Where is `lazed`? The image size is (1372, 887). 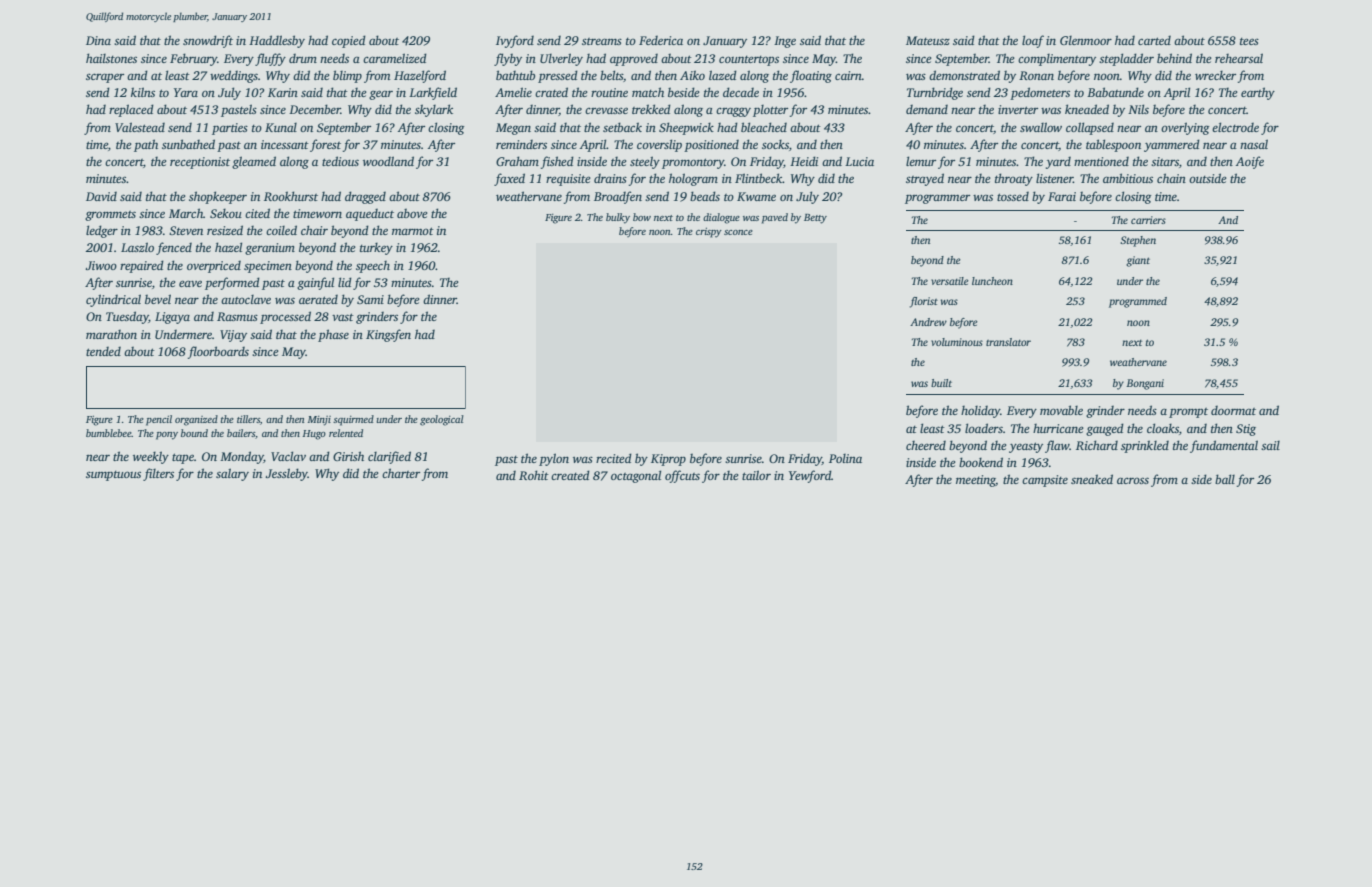 lazed is located at coordinates (723, 75).
